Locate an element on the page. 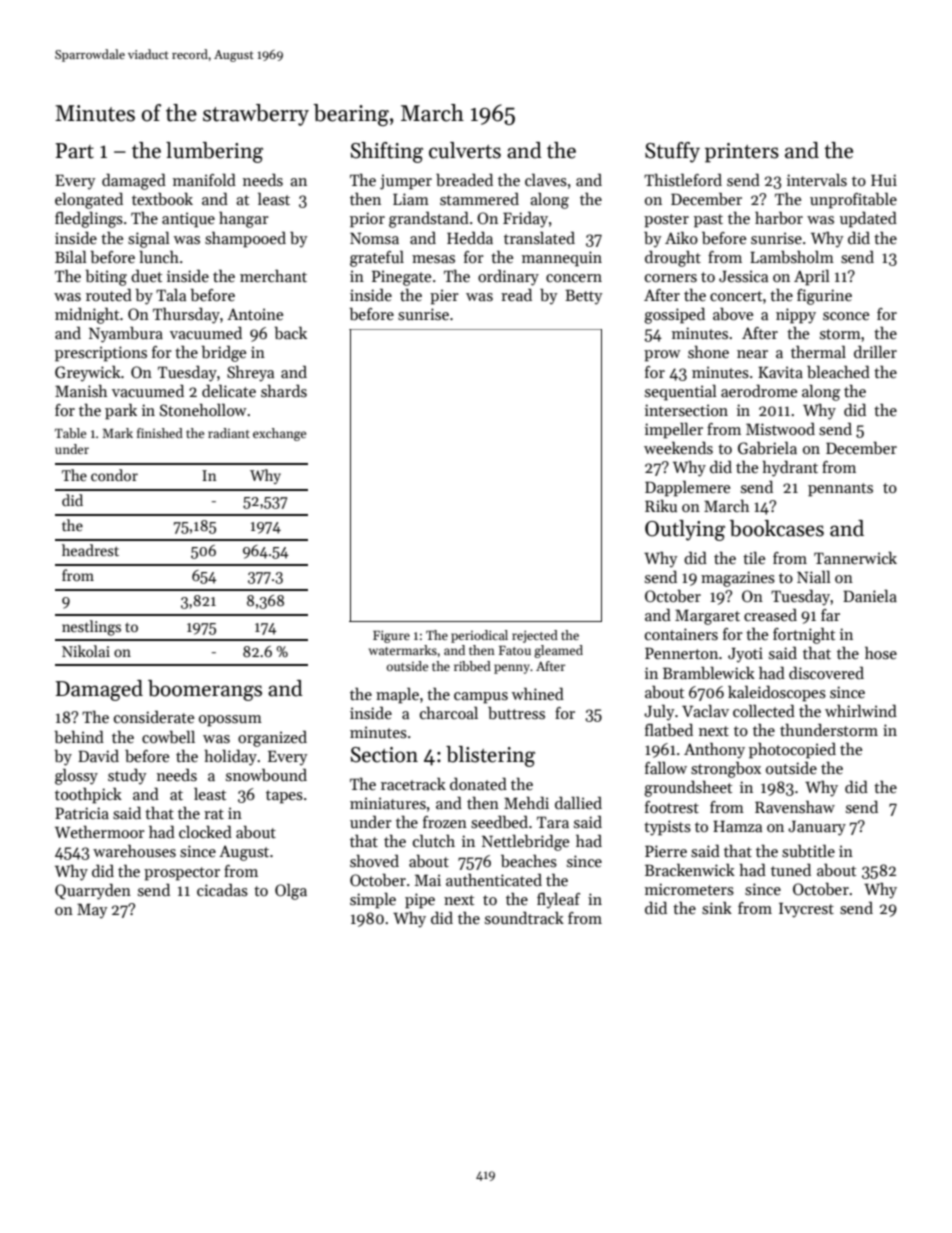 The width and height of the document is (952, 1233). mesas is located at coordinates (433, 259).
